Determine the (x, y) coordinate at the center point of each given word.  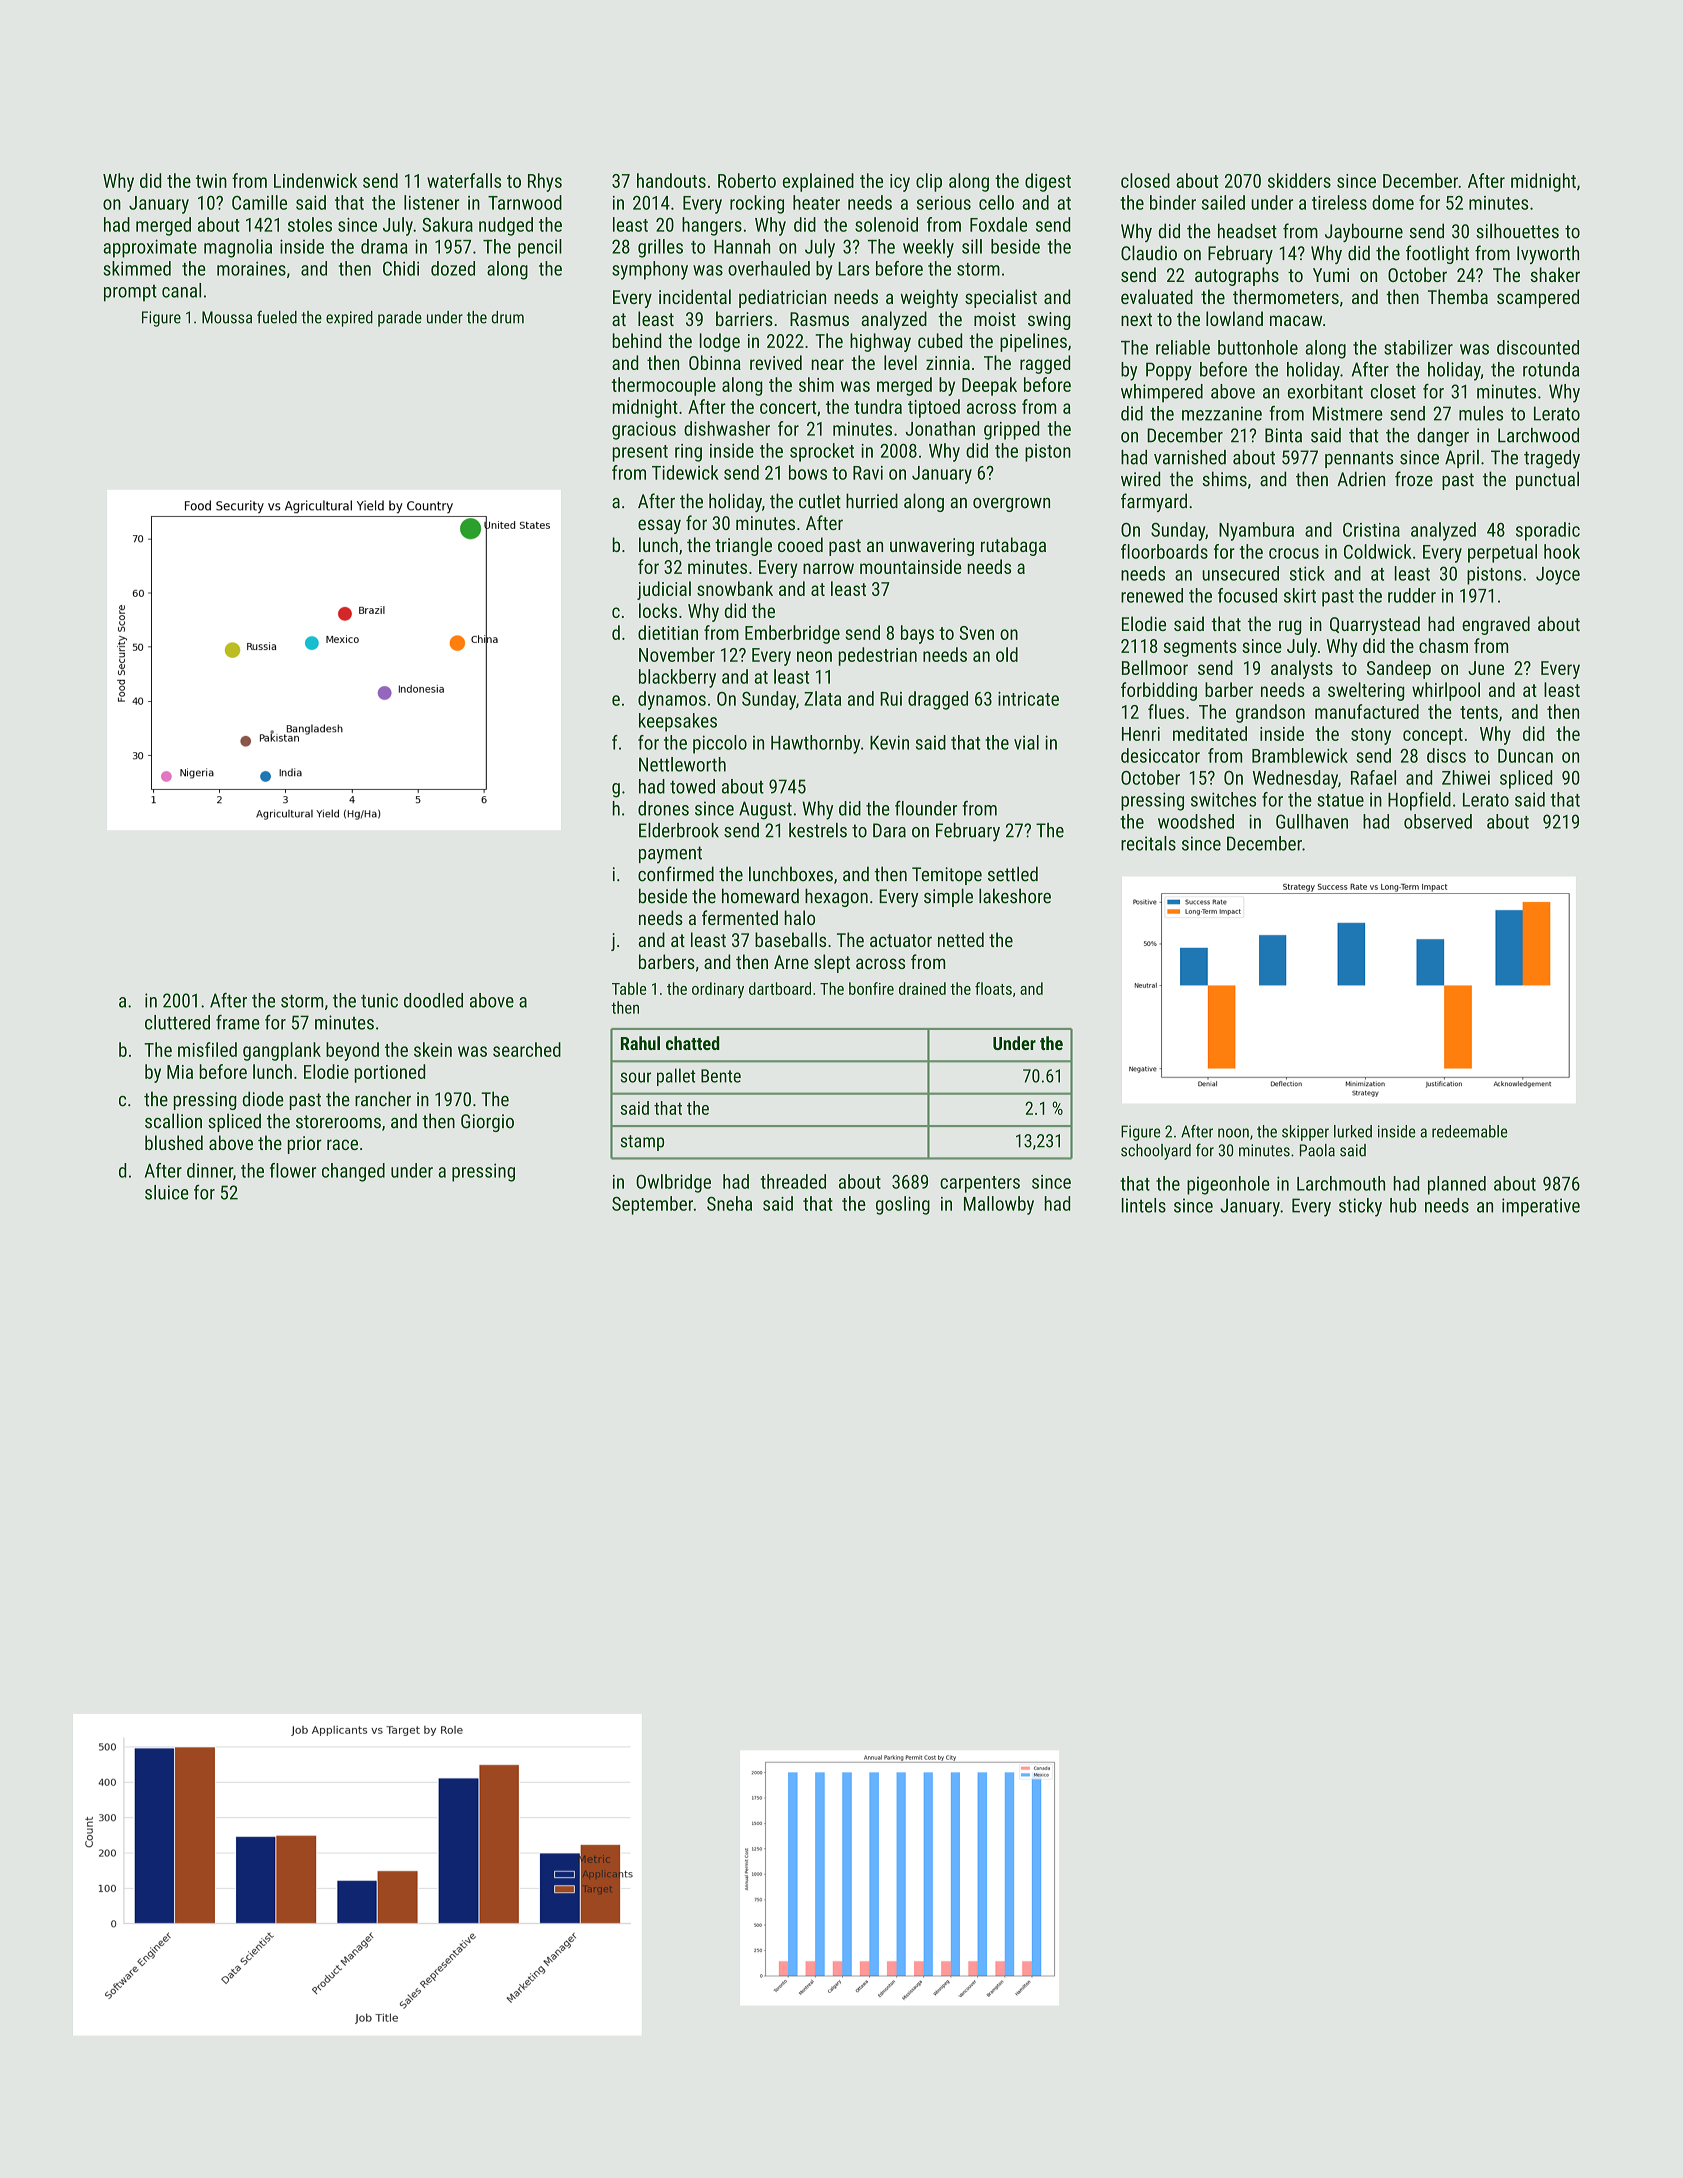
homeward (760, 896)
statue (1341, 800)
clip (929, 182)
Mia (180, 1072)
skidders (1299, 180)
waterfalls (464, 180)
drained (922, 988)
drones (663, 808)
